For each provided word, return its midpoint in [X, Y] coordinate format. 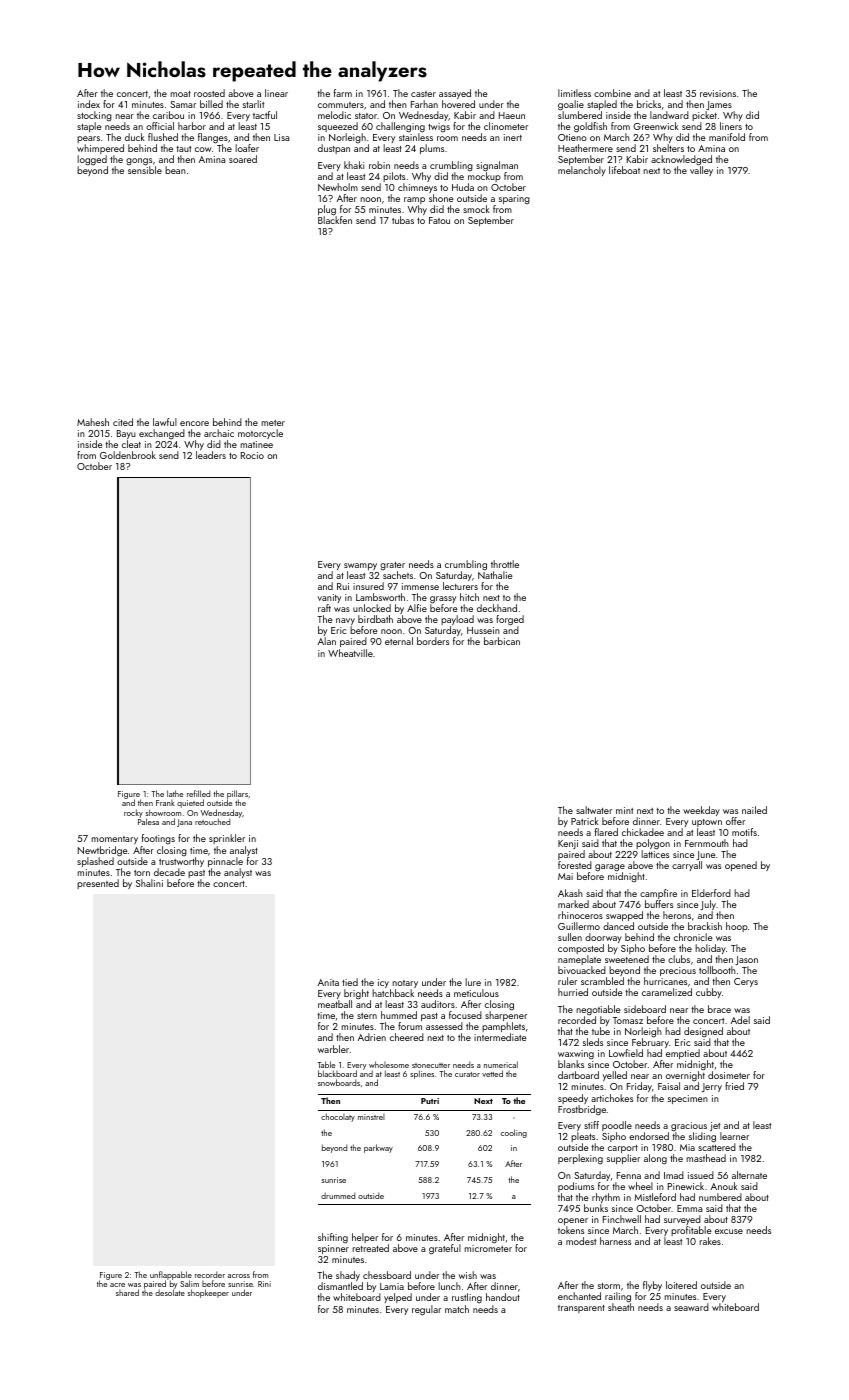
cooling [514, 1133]
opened [741, 866]
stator [366, 116]
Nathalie [495, 575]
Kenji [568, 844]
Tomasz [628, 1020]
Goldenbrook [128, 455]
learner [734, 1136]
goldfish [590, 127]
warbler [333, 1049]
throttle [505, 564]
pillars [237, 795]
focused [465, 1015]
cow [203, 149]
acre [117, 1285]
